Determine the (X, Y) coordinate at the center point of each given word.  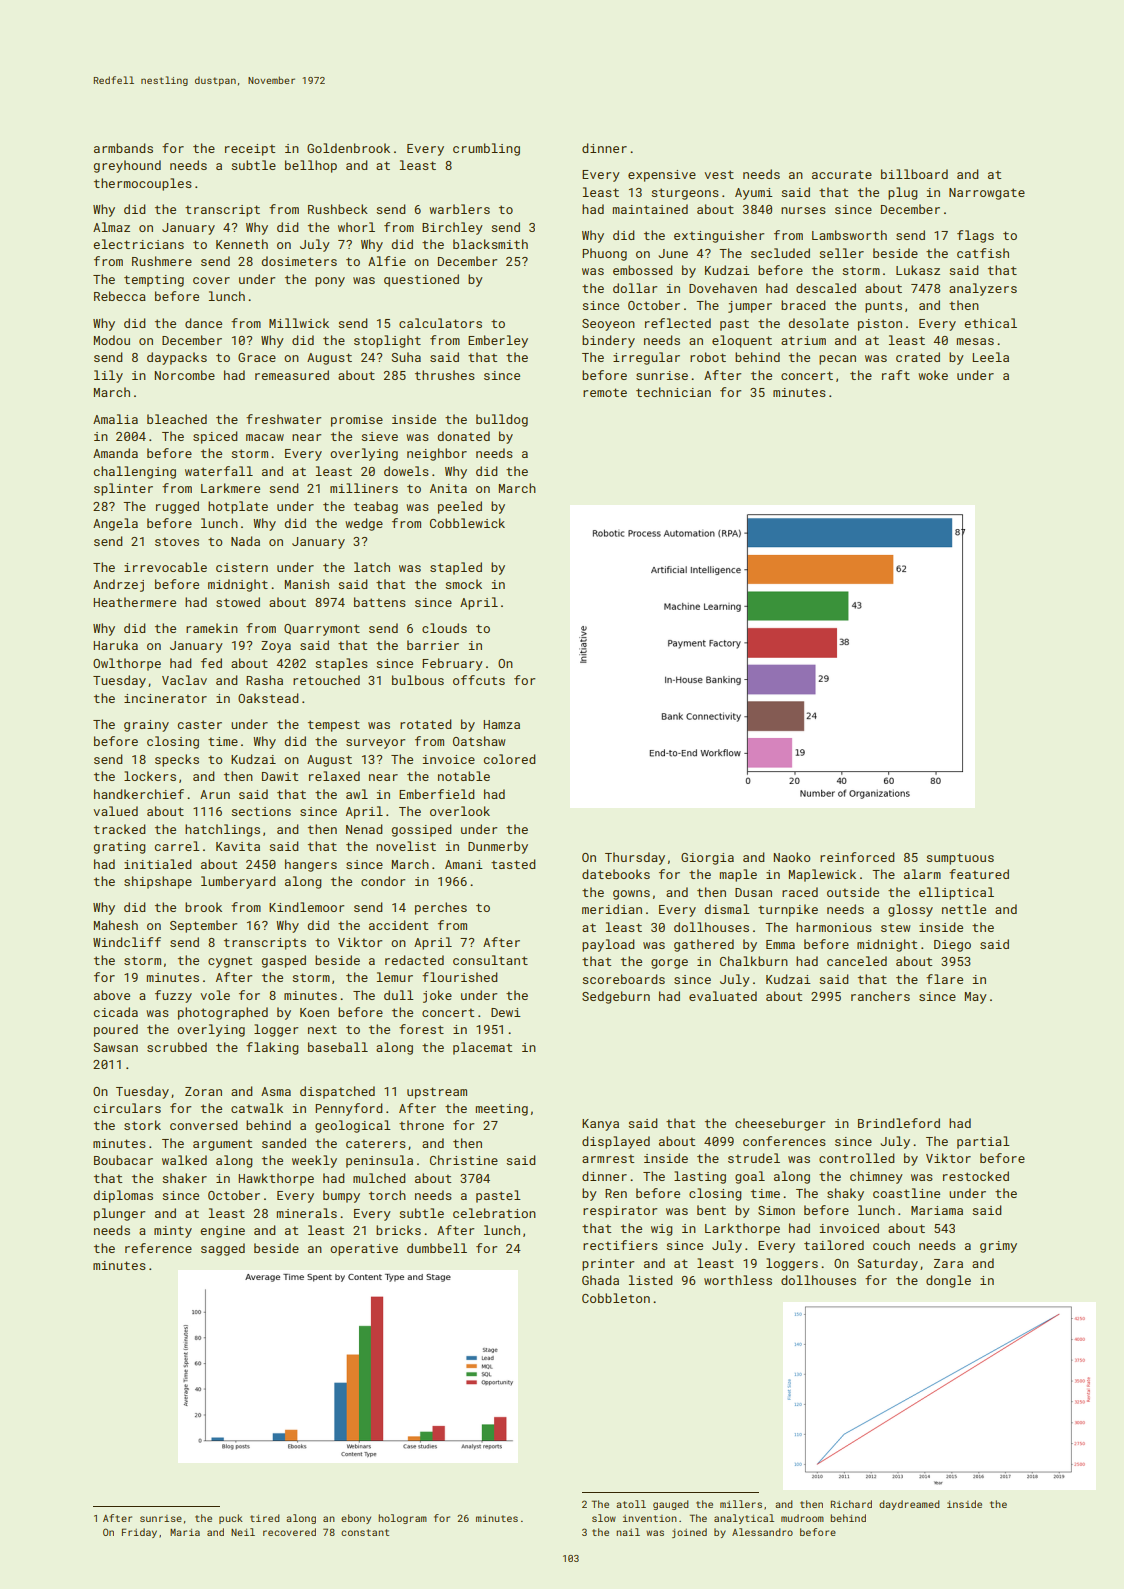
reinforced (857, 857)
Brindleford (899, 1123)
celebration (494, 1213)
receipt (250, 150)
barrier (433, 645)
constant (365, 1532)
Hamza (501, 724)
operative (364, 1250)
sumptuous (960, 859)
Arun (215, 794)
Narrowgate (987, 194)
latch (372, 567)
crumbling (486, 149)
